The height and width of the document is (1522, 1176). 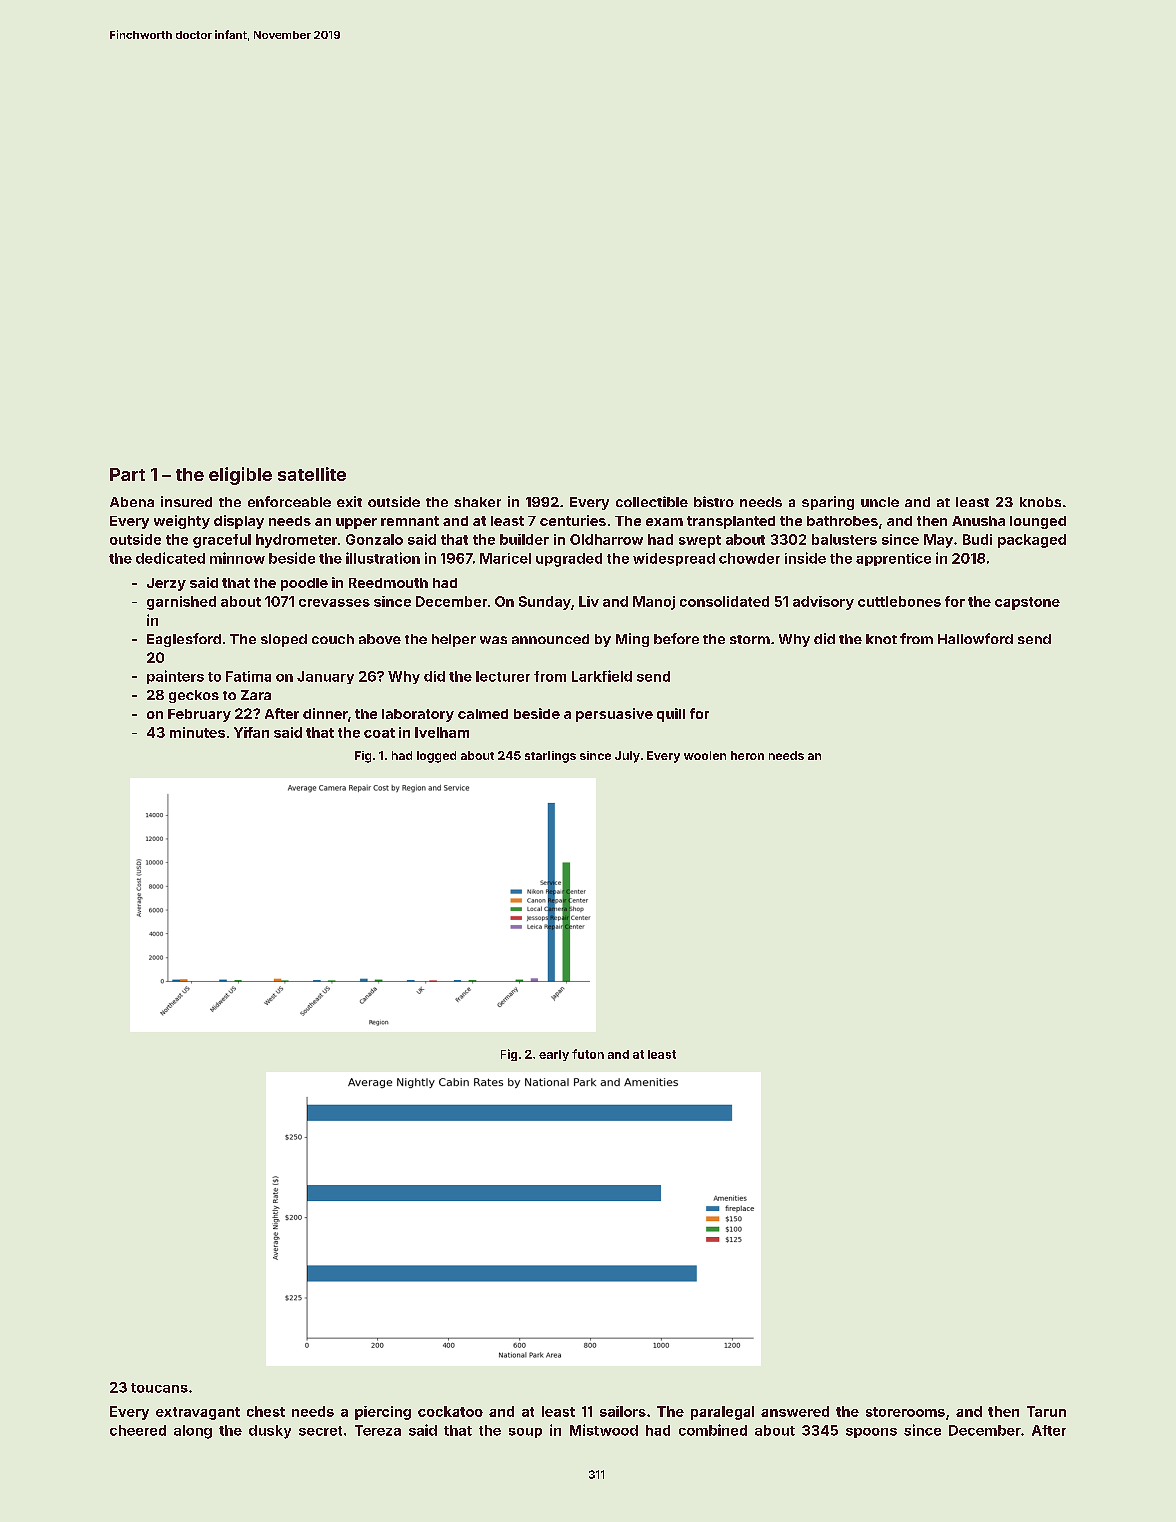 What do you see at coordinates (713, 1430) in the document?
I see `combined` at bounding box center [713, 1430].
